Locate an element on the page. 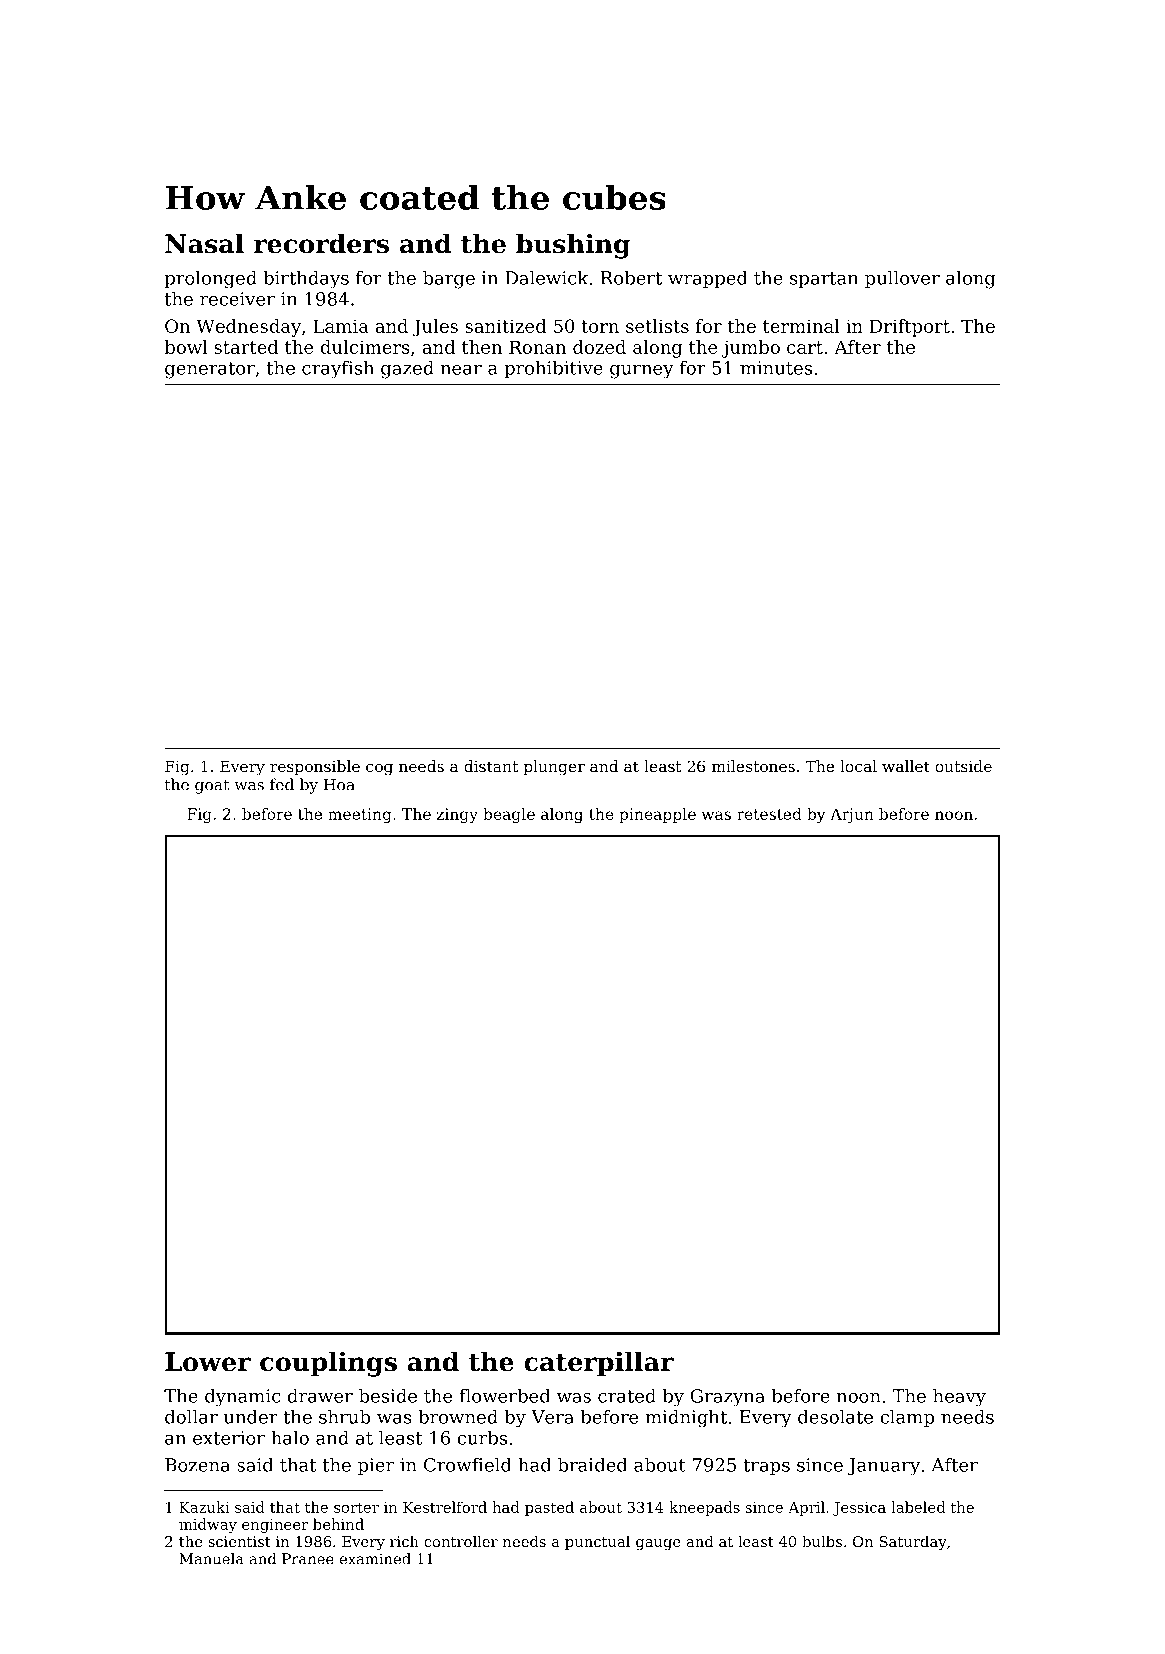 The width and height of the image is (1165, 1654). dollar is located at coordinates (191, 1417).
